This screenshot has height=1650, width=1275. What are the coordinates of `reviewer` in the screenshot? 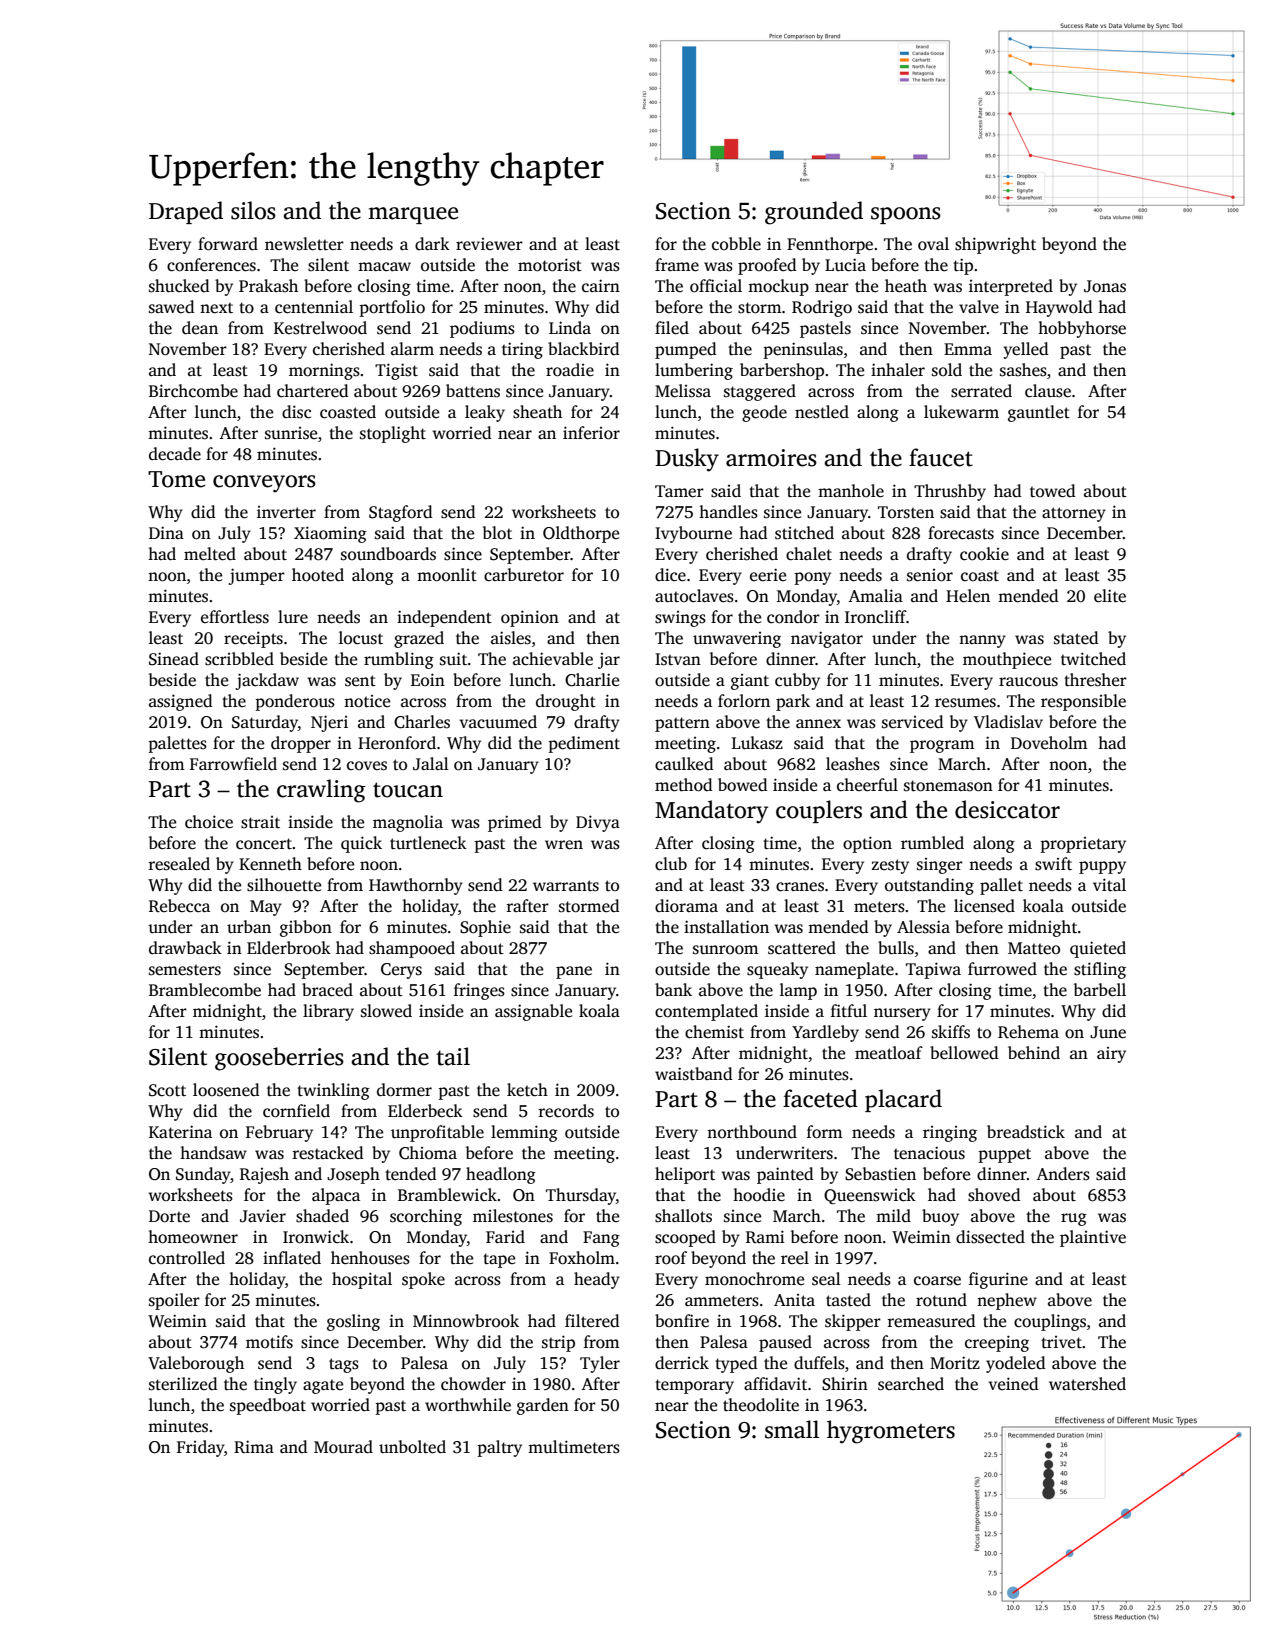 It's located at (489, 244).
